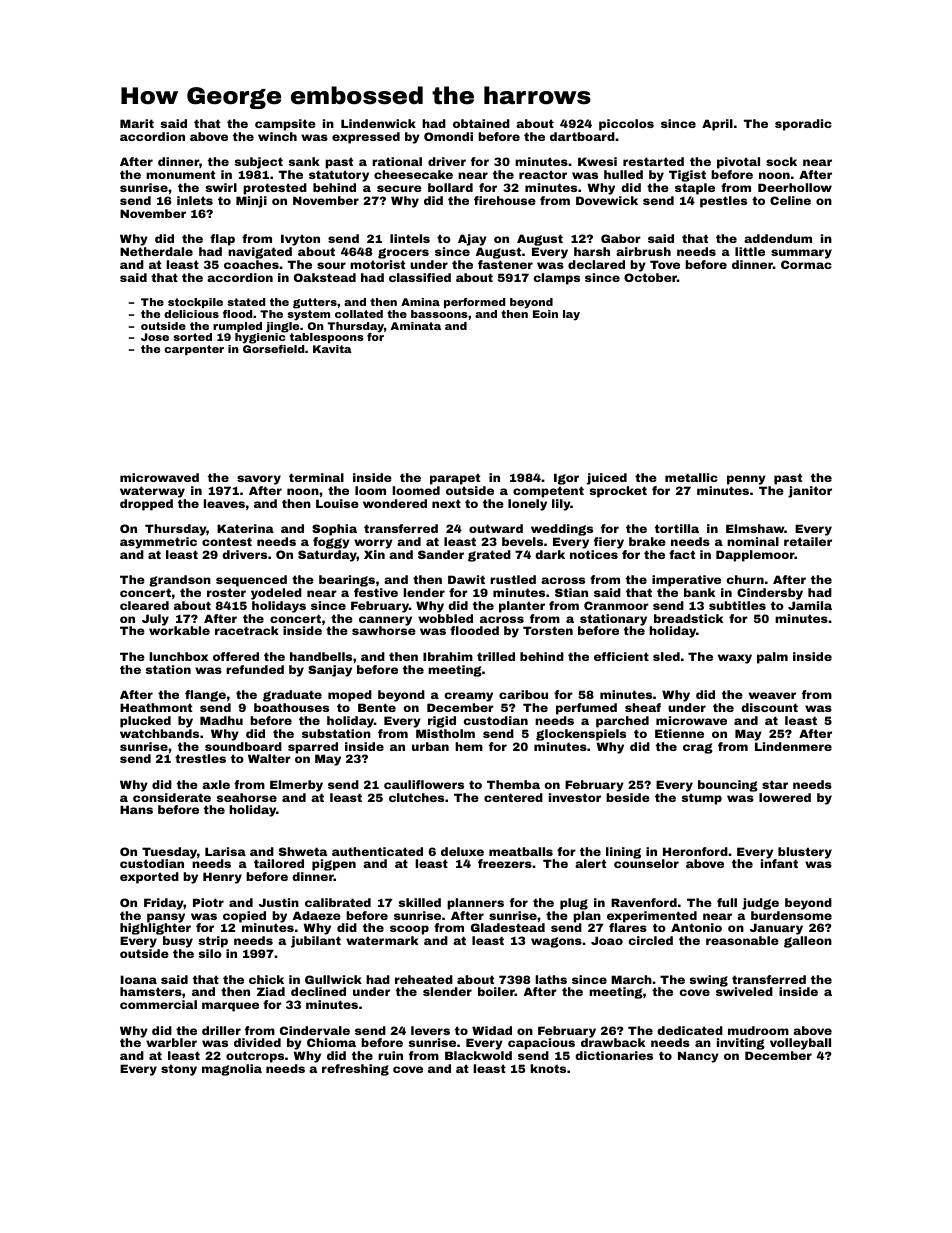 This screenshot has height=1233, width=952. I want to click on Jose, so click(155, 337).
